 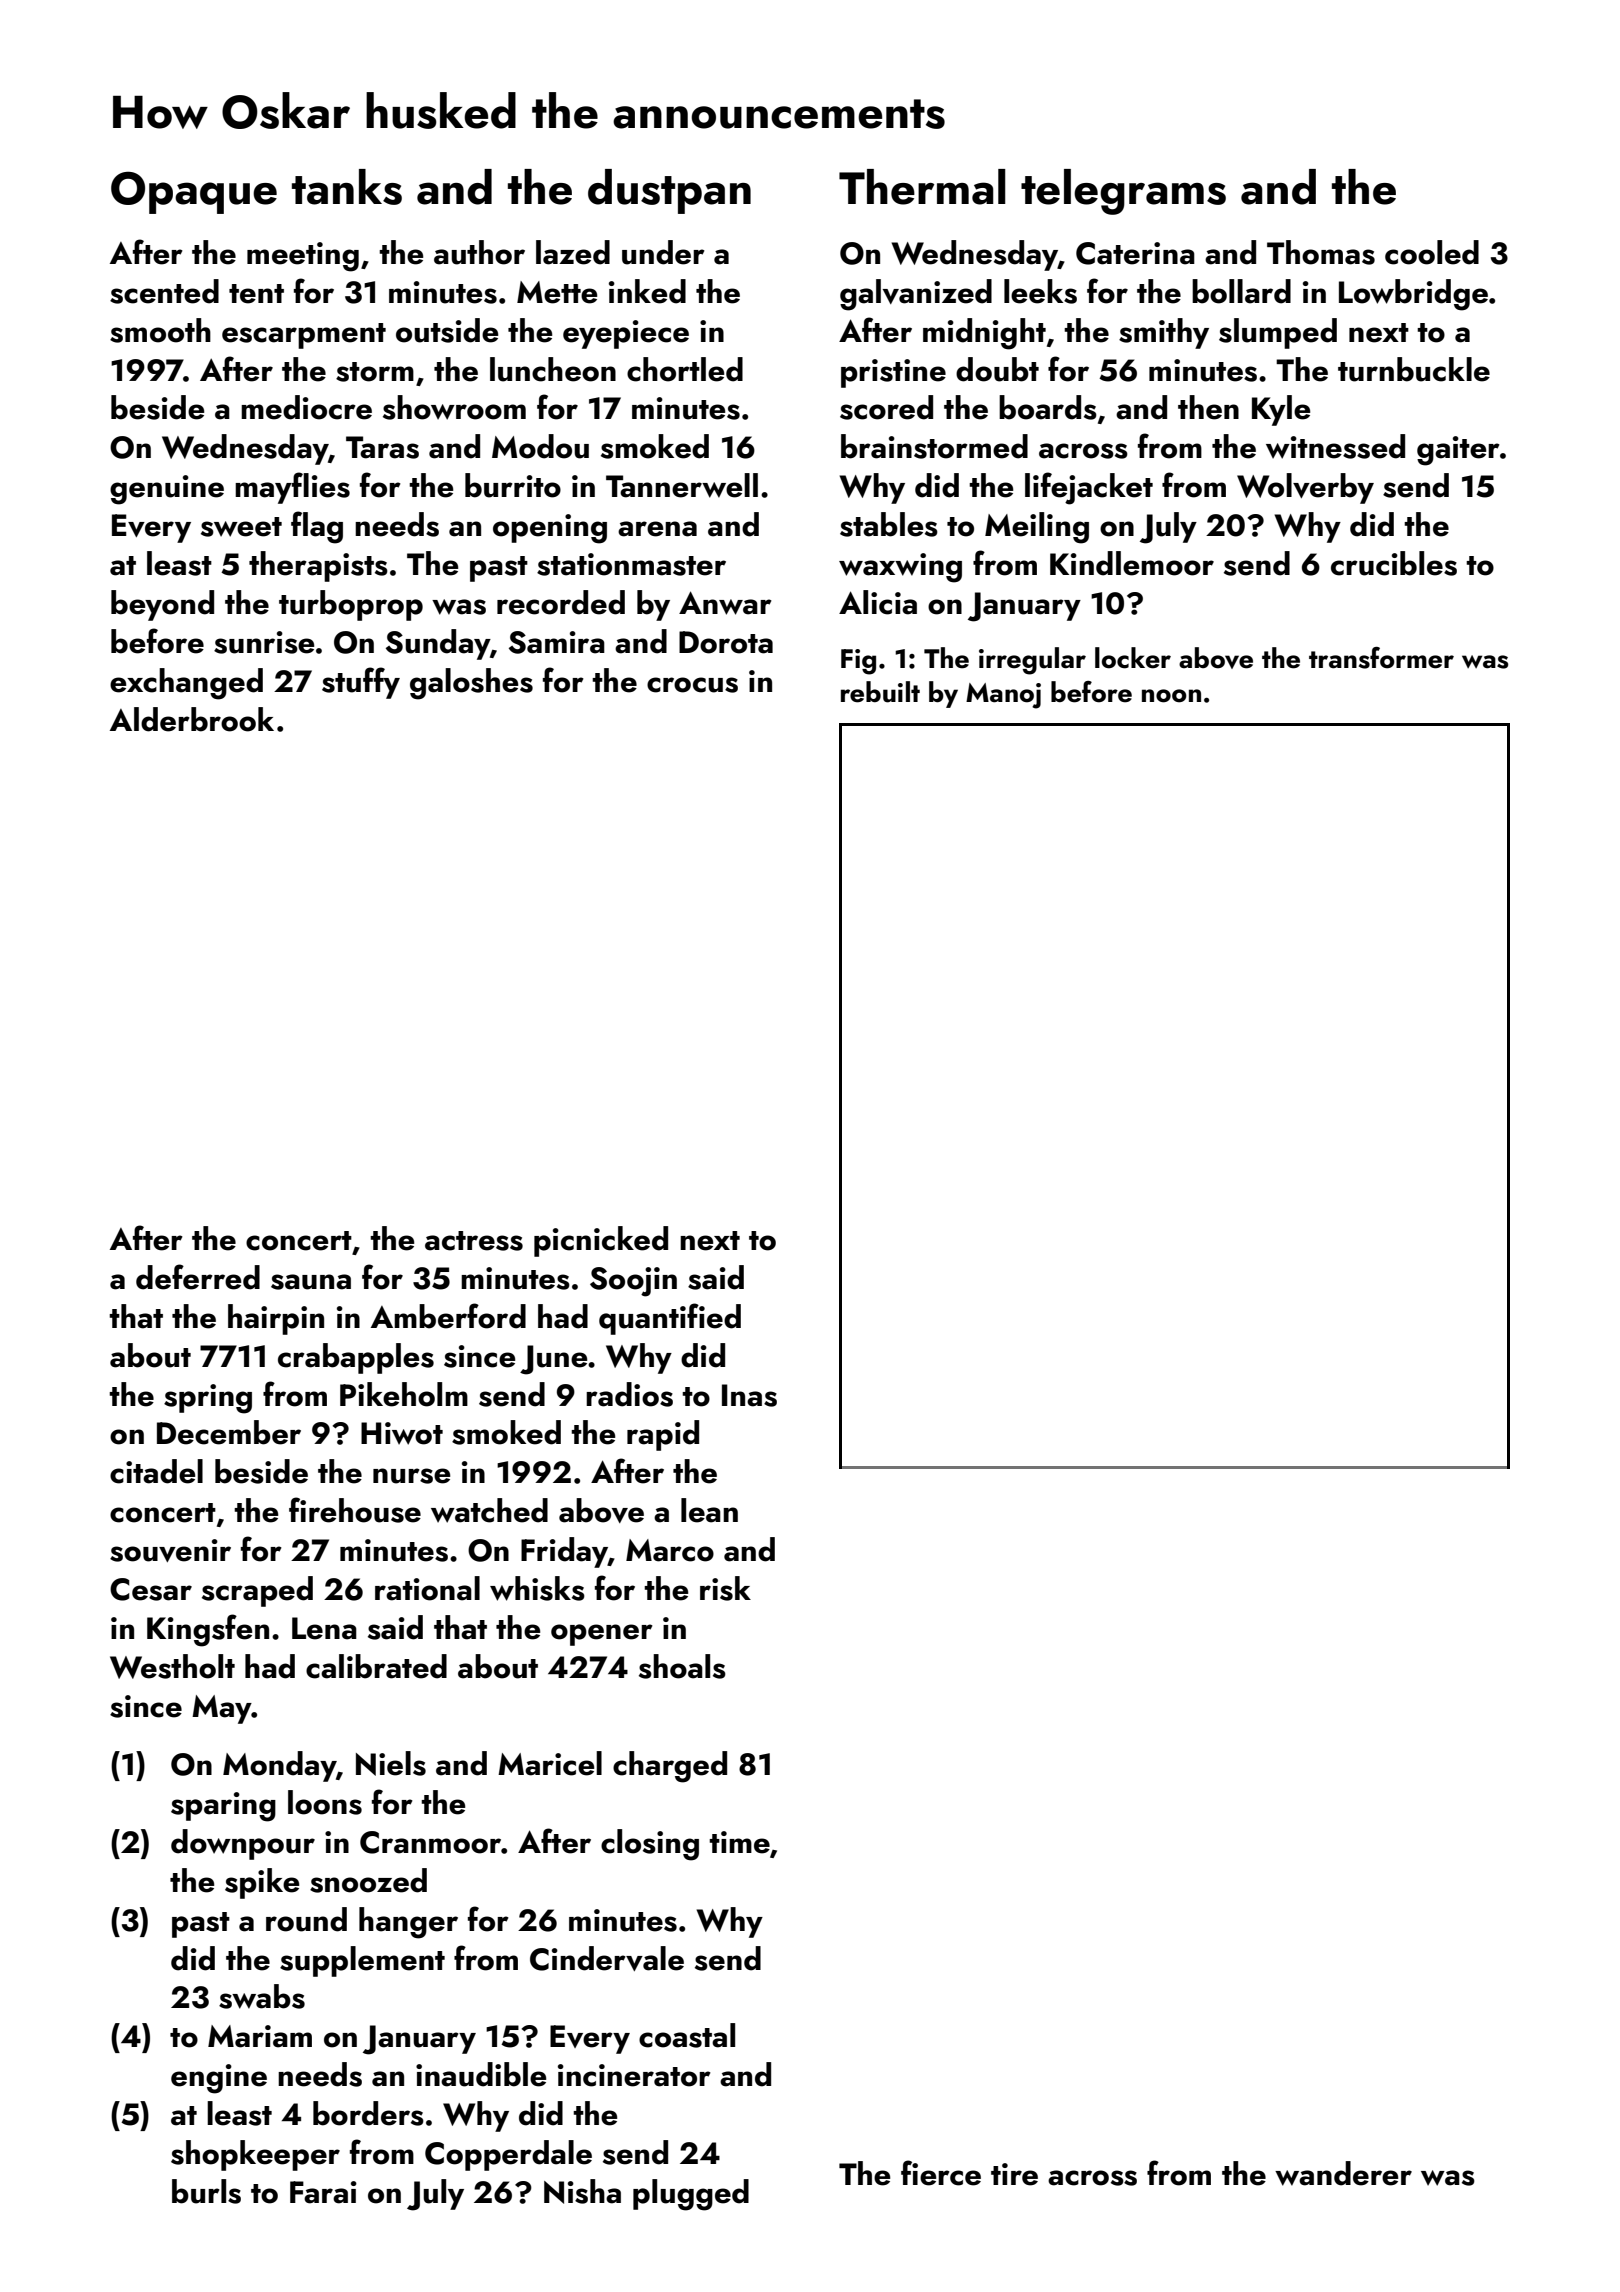 What do you see at coordinates (749, 1395) in the page?
I see `Inas` at bounding box center [749, 1395].
